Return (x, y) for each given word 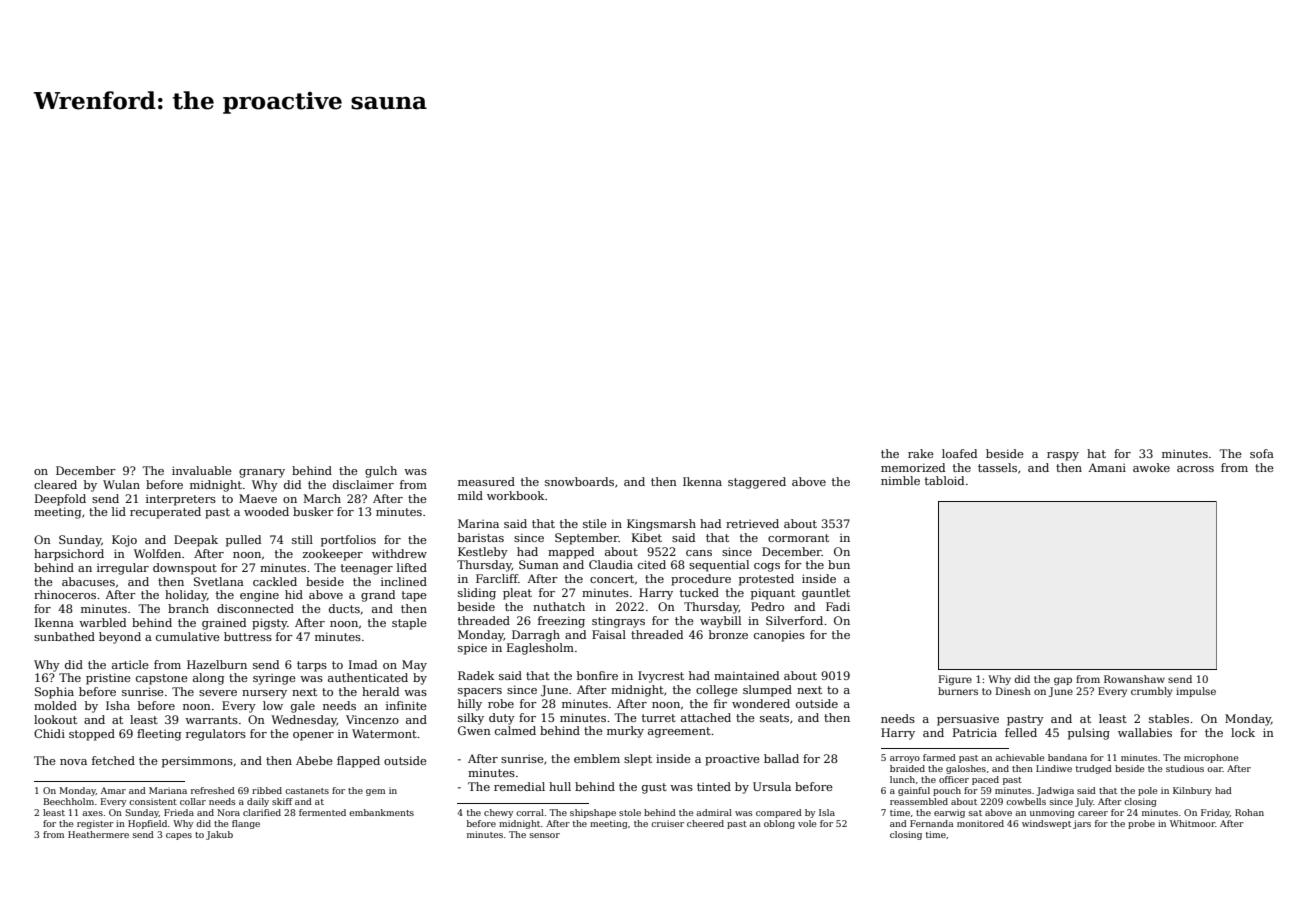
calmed (515, 730)
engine (259, 596)
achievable (1019, 757)
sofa (1262, 453)
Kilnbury (1192, 791)
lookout (55, 719)
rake (921, 453)
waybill (720, 622)
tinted (714, 786)
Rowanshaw (1134, 679)
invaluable (202, 470)
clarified (262, 812)
